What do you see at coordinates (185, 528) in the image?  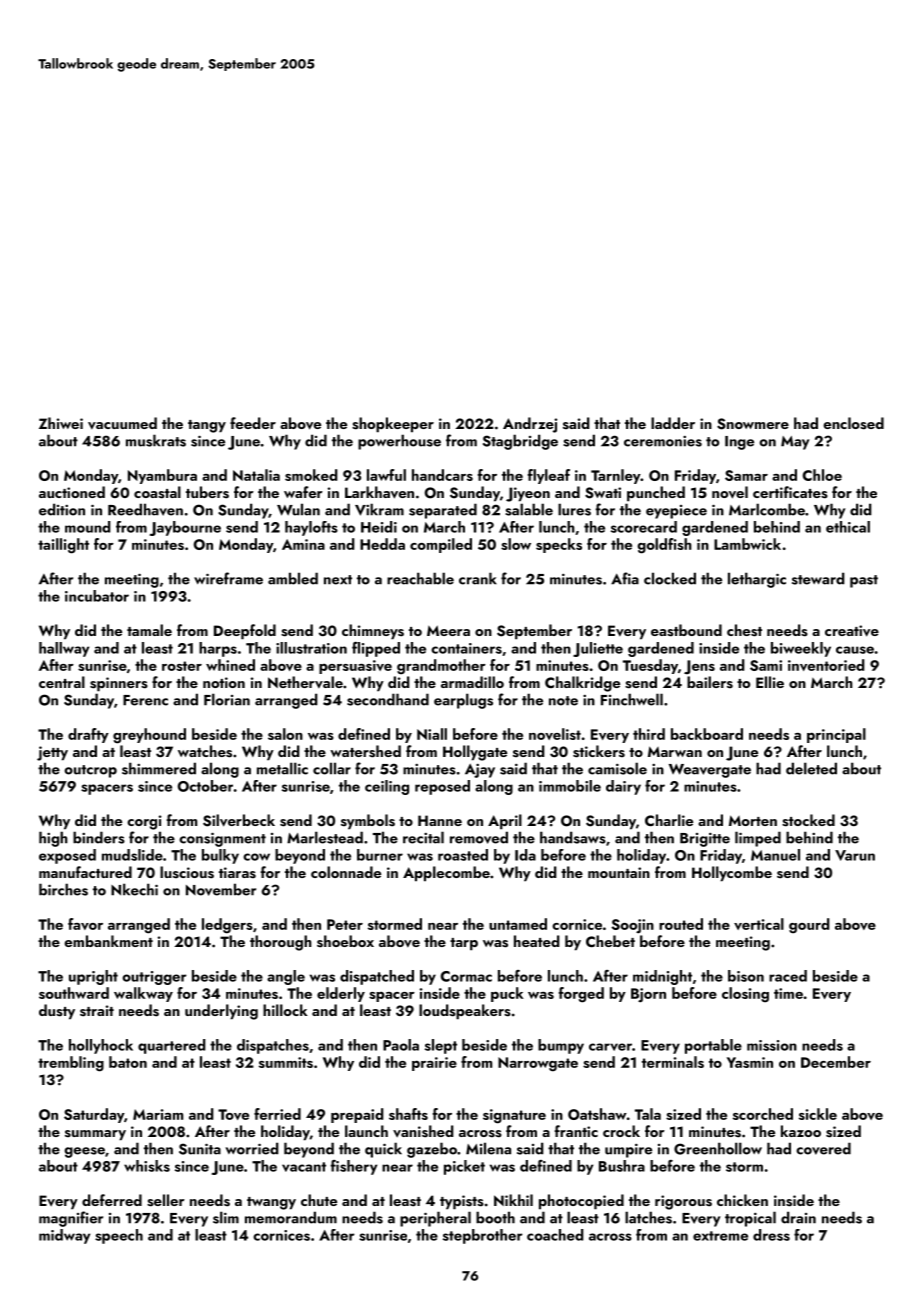 I see `Jaybourne` at bounding box center [185, 528].
